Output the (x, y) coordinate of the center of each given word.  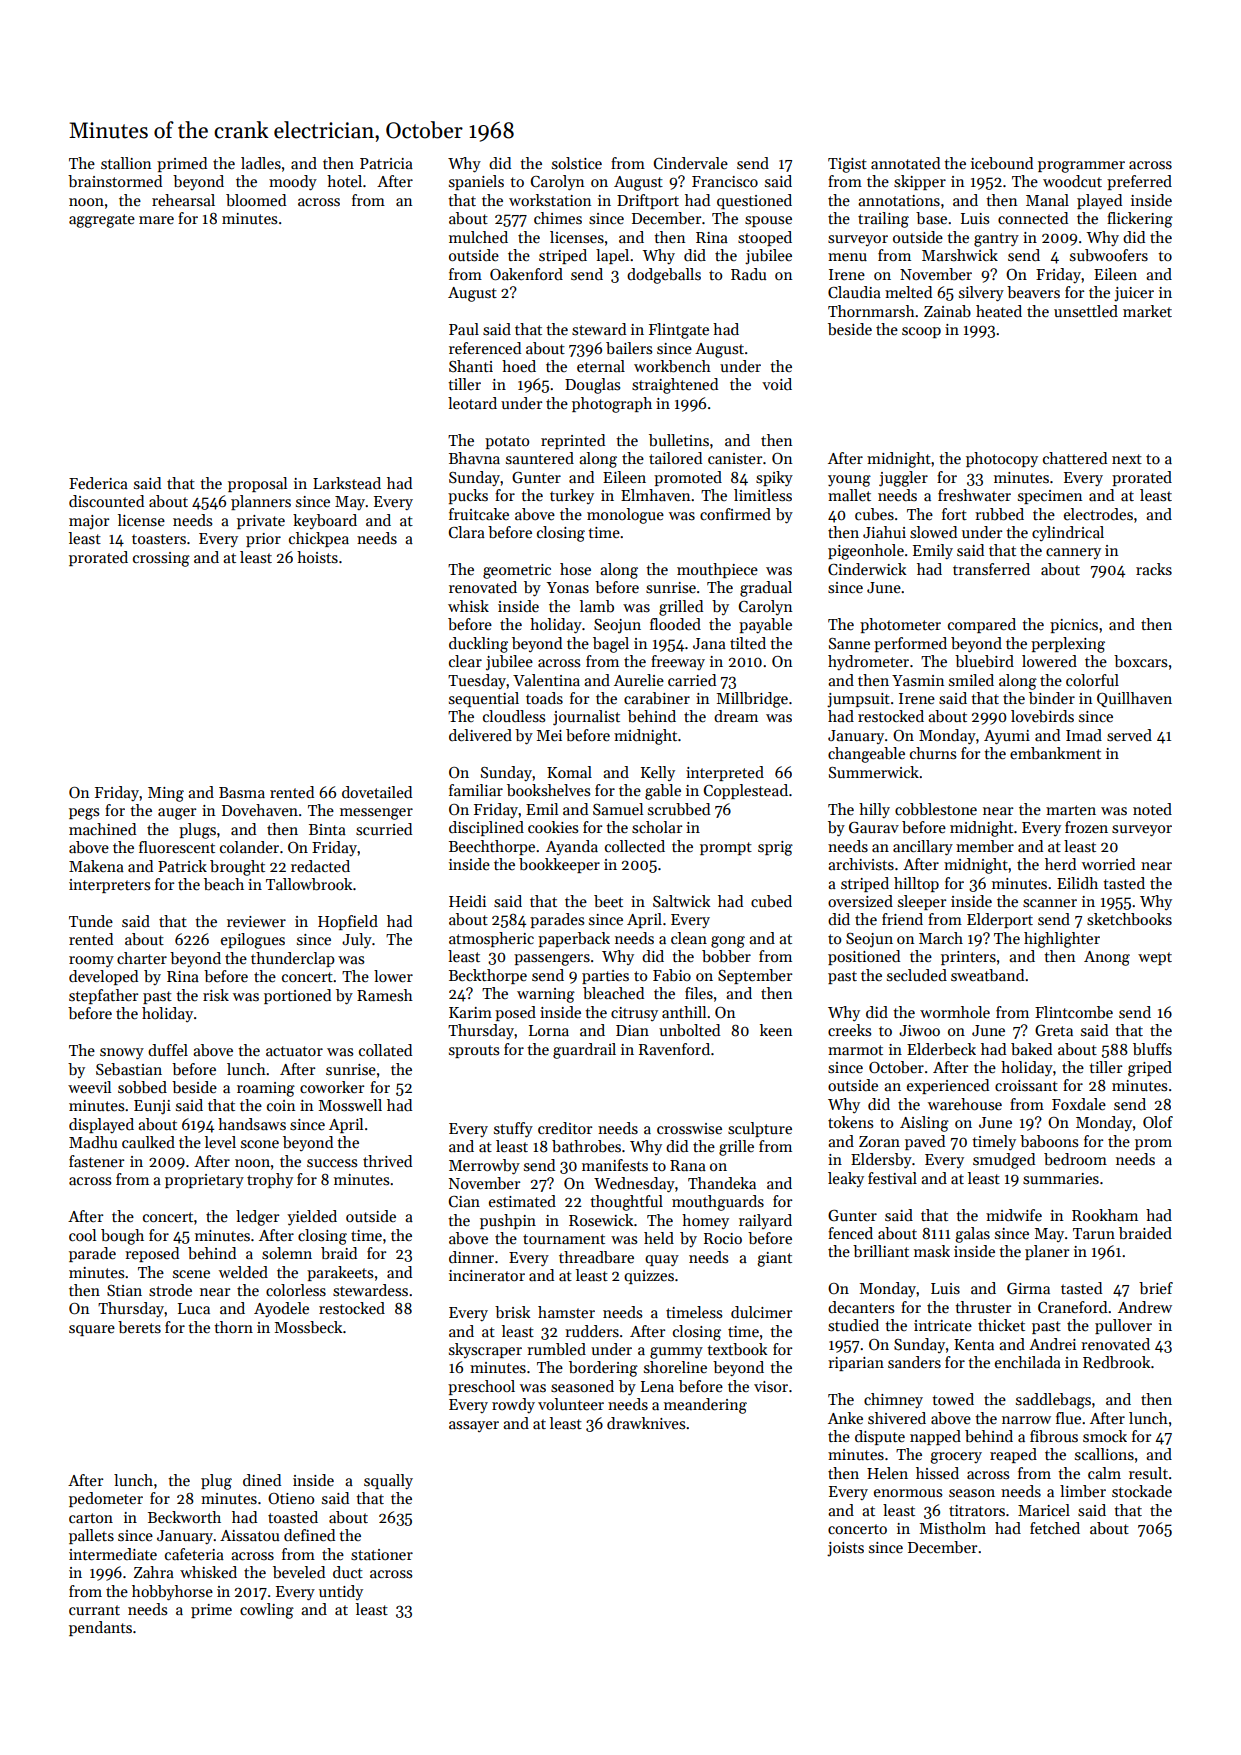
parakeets (340, 1273)
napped (935, 1437)
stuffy (513, 1130)
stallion (126, 163)
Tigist (847, 165)
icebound (1002, 163)
